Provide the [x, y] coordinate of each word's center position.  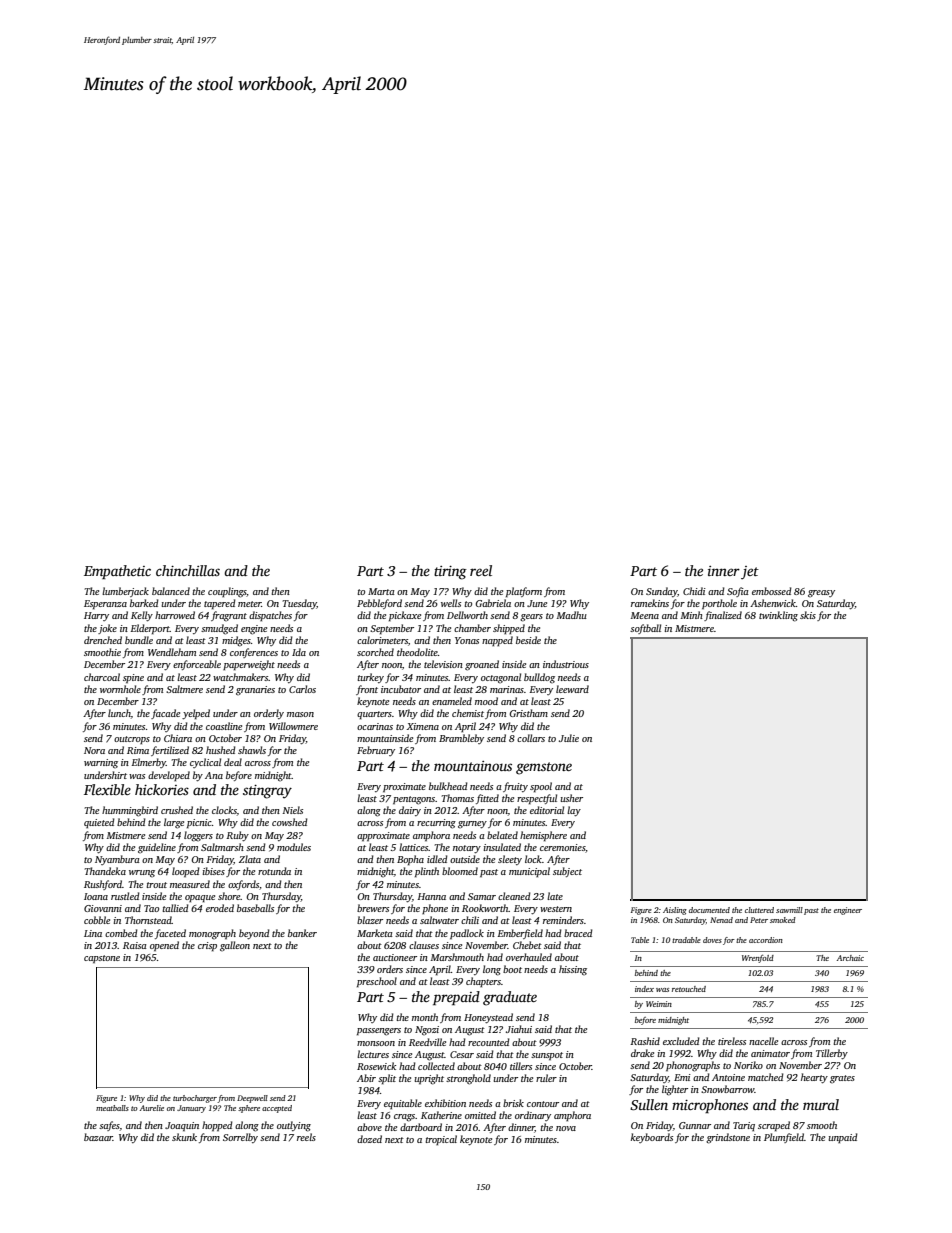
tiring [450, 573]
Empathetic [117, 572]
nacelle [763, 1041]
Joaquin [182, 1126]
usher [572, 798]
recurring [436, 824]
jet [750, 573]
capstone [102, 959]
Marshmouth [457, 957]
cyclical [205, 763]
